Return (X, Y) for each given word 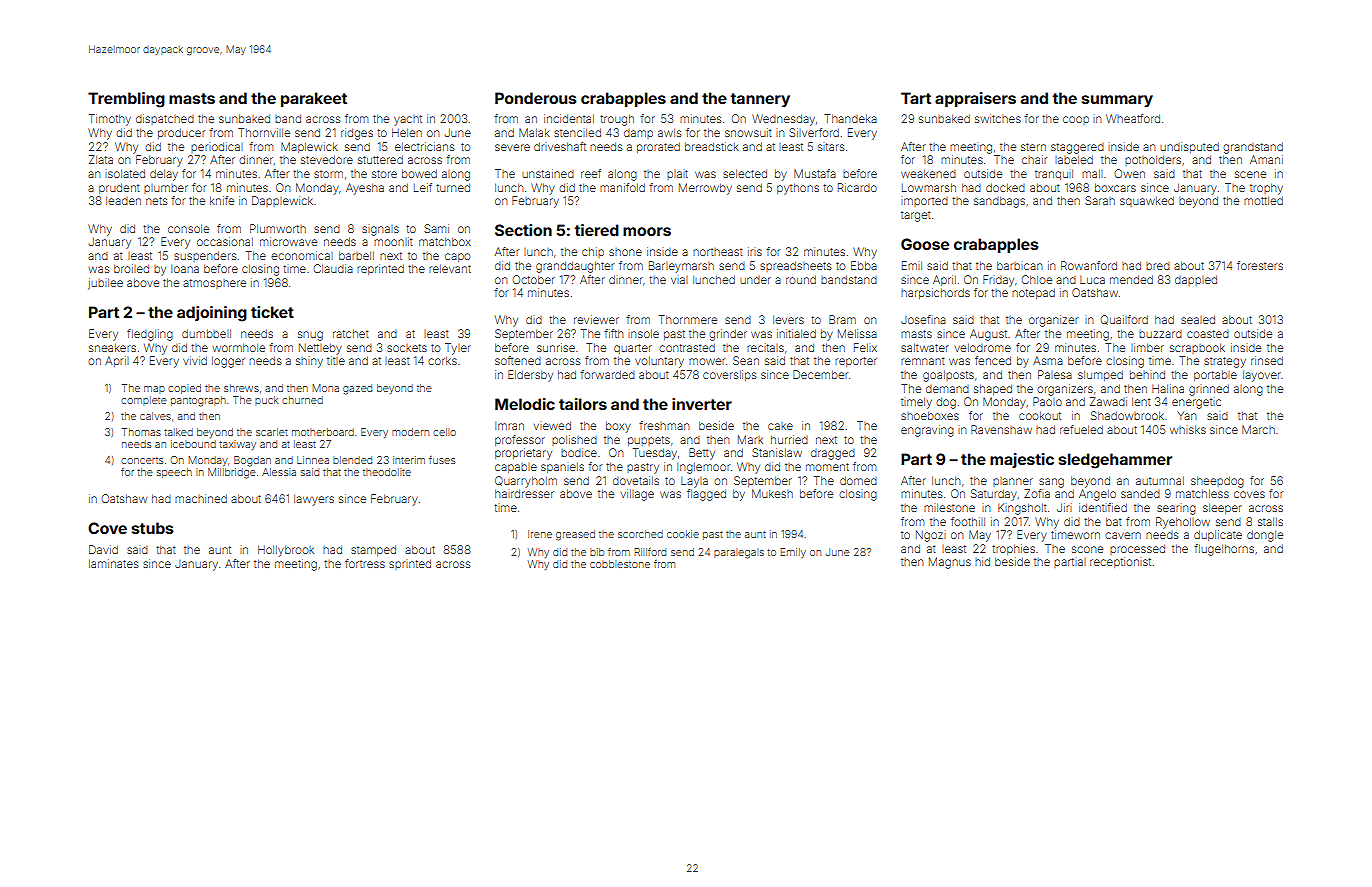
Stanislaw (777, 452)
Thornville (264, 132)
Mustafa (815, 173)
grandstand (1253, 148)
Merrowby (705, 189)
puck (266, 401)
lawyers (314, 500)
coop (1076, 120)
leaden (123, 200)
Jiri (1064, 507)
